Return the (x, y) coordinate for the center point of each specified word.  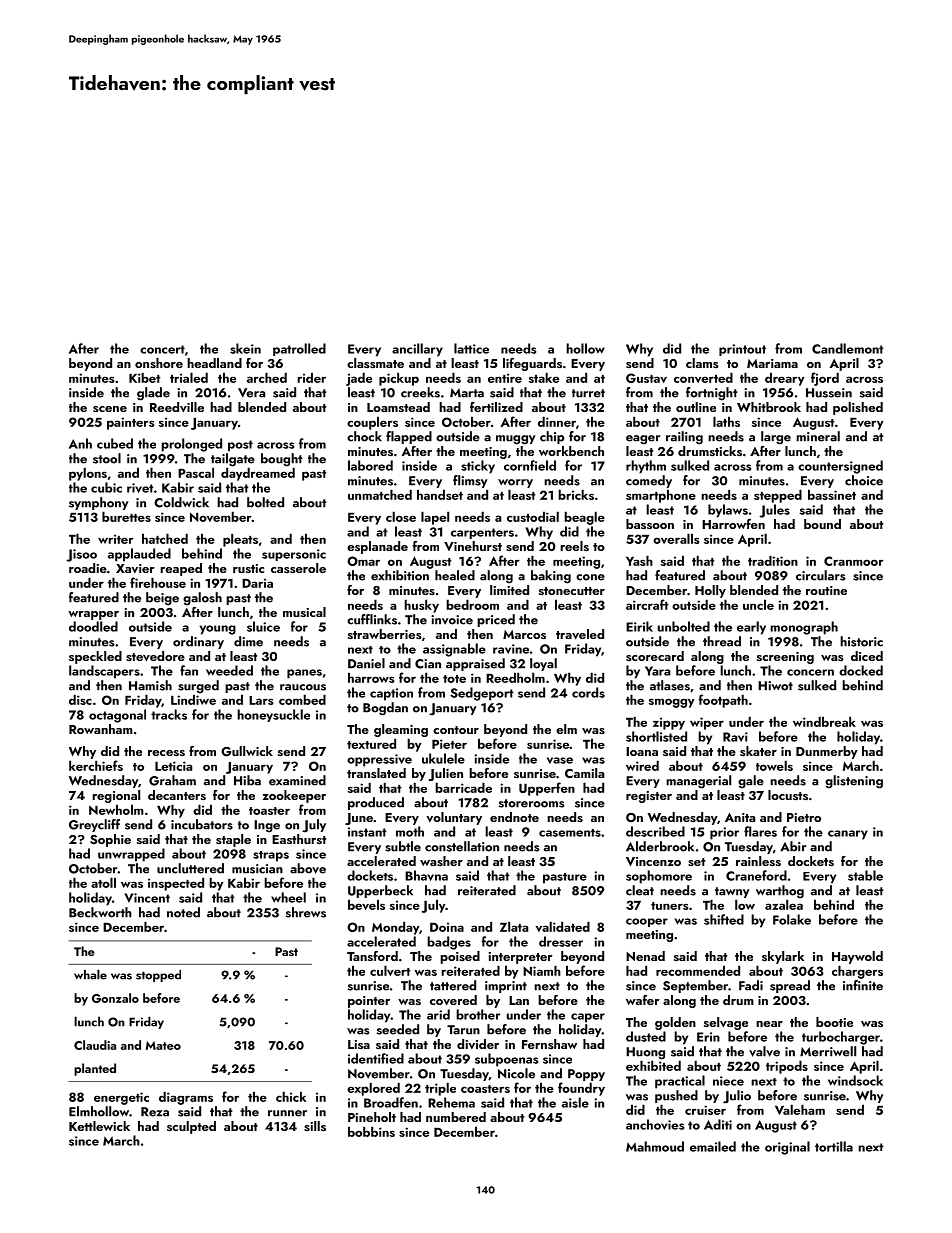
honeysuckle (273, 715)
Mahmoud (655, 1146)
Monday (395, 928)
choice (864, 480)
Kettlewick (99, 1126)
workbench (571, 451)
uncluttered (190, 868)
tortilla (834, 1146)
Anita (740, 817)
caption (391, 694)
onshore (159, 363)
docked (861, 670)
